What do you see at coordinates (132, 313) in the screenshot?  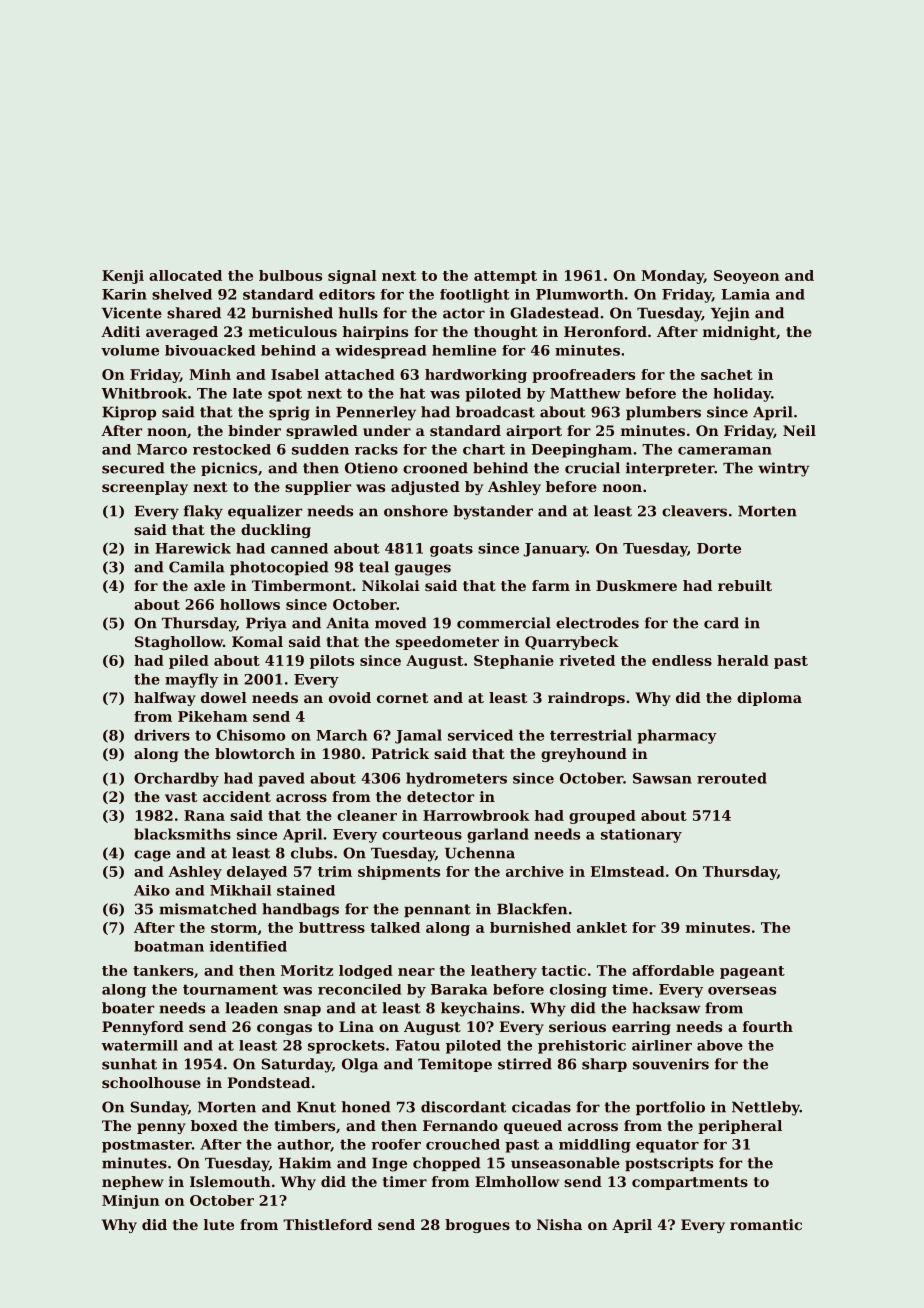 I see `Vicente` at bounding box center [132, 313].
